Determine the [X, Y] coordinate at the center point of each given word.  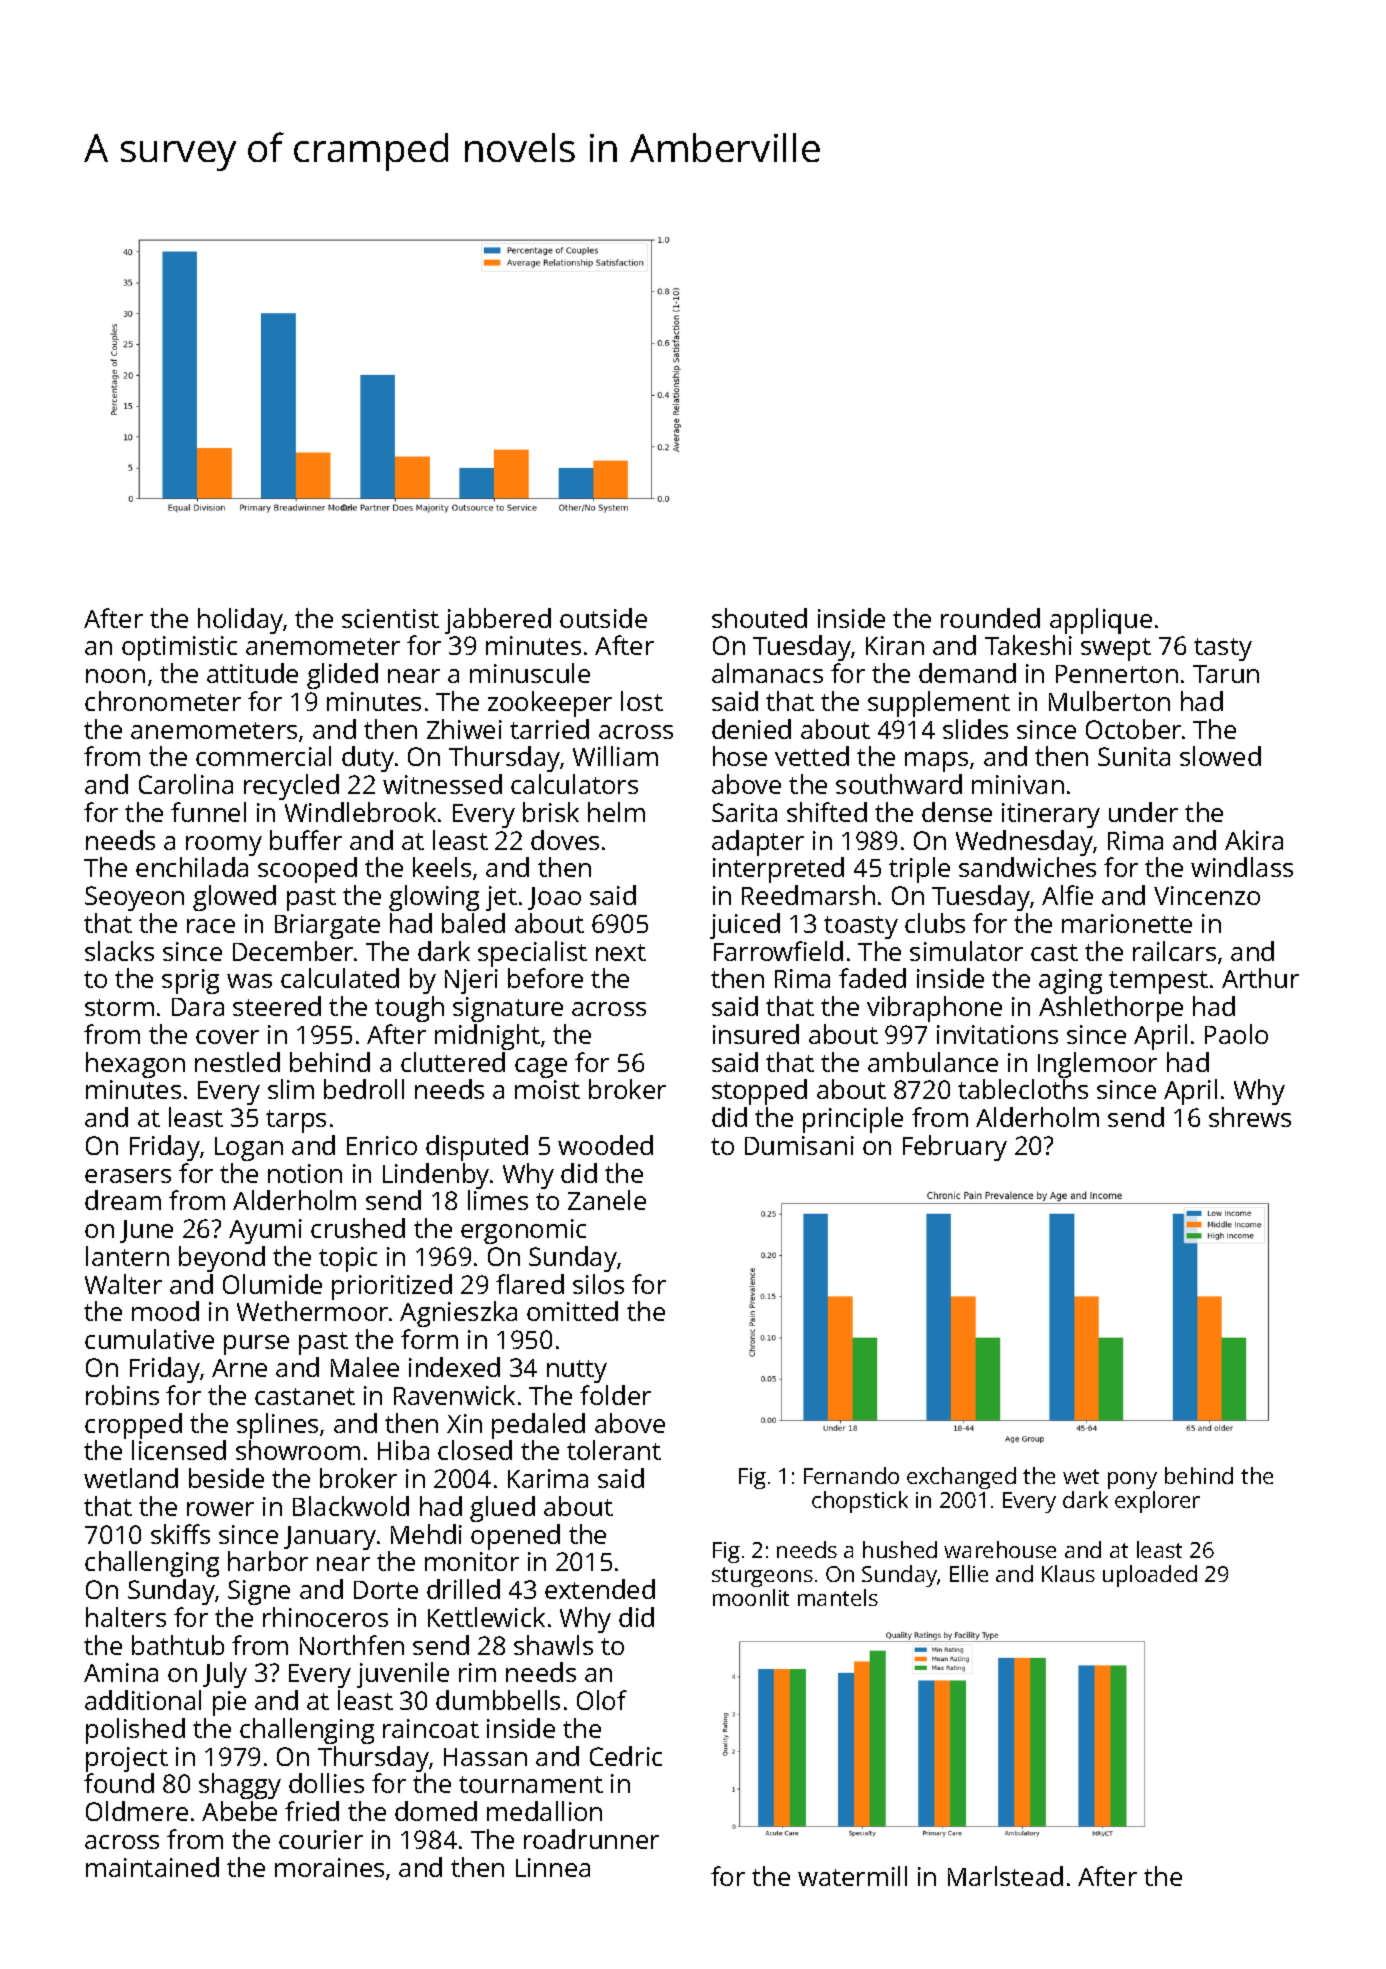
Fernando [851, 1475]
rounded [990, 618]
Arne [239, 1368]
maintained [152, 1867]
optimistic [179, 648]
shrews [1250, 1117]
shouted [759, 618]
